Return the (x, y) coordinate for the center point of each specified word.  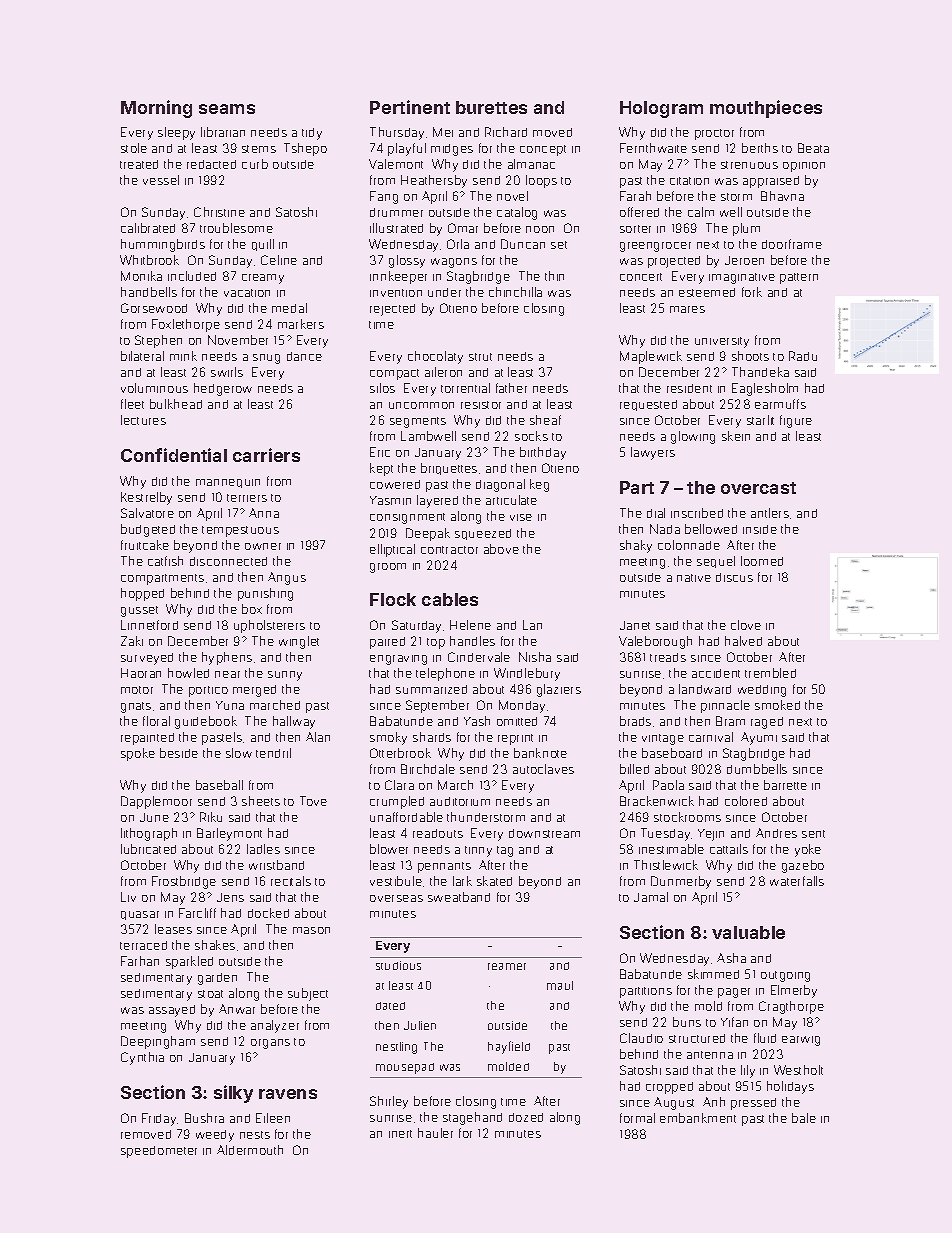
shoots (750, 356)
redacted (211, 164)
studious (398, 965)
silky (233, 1094)
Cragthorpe (791, 1007)
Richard (506, 132)
